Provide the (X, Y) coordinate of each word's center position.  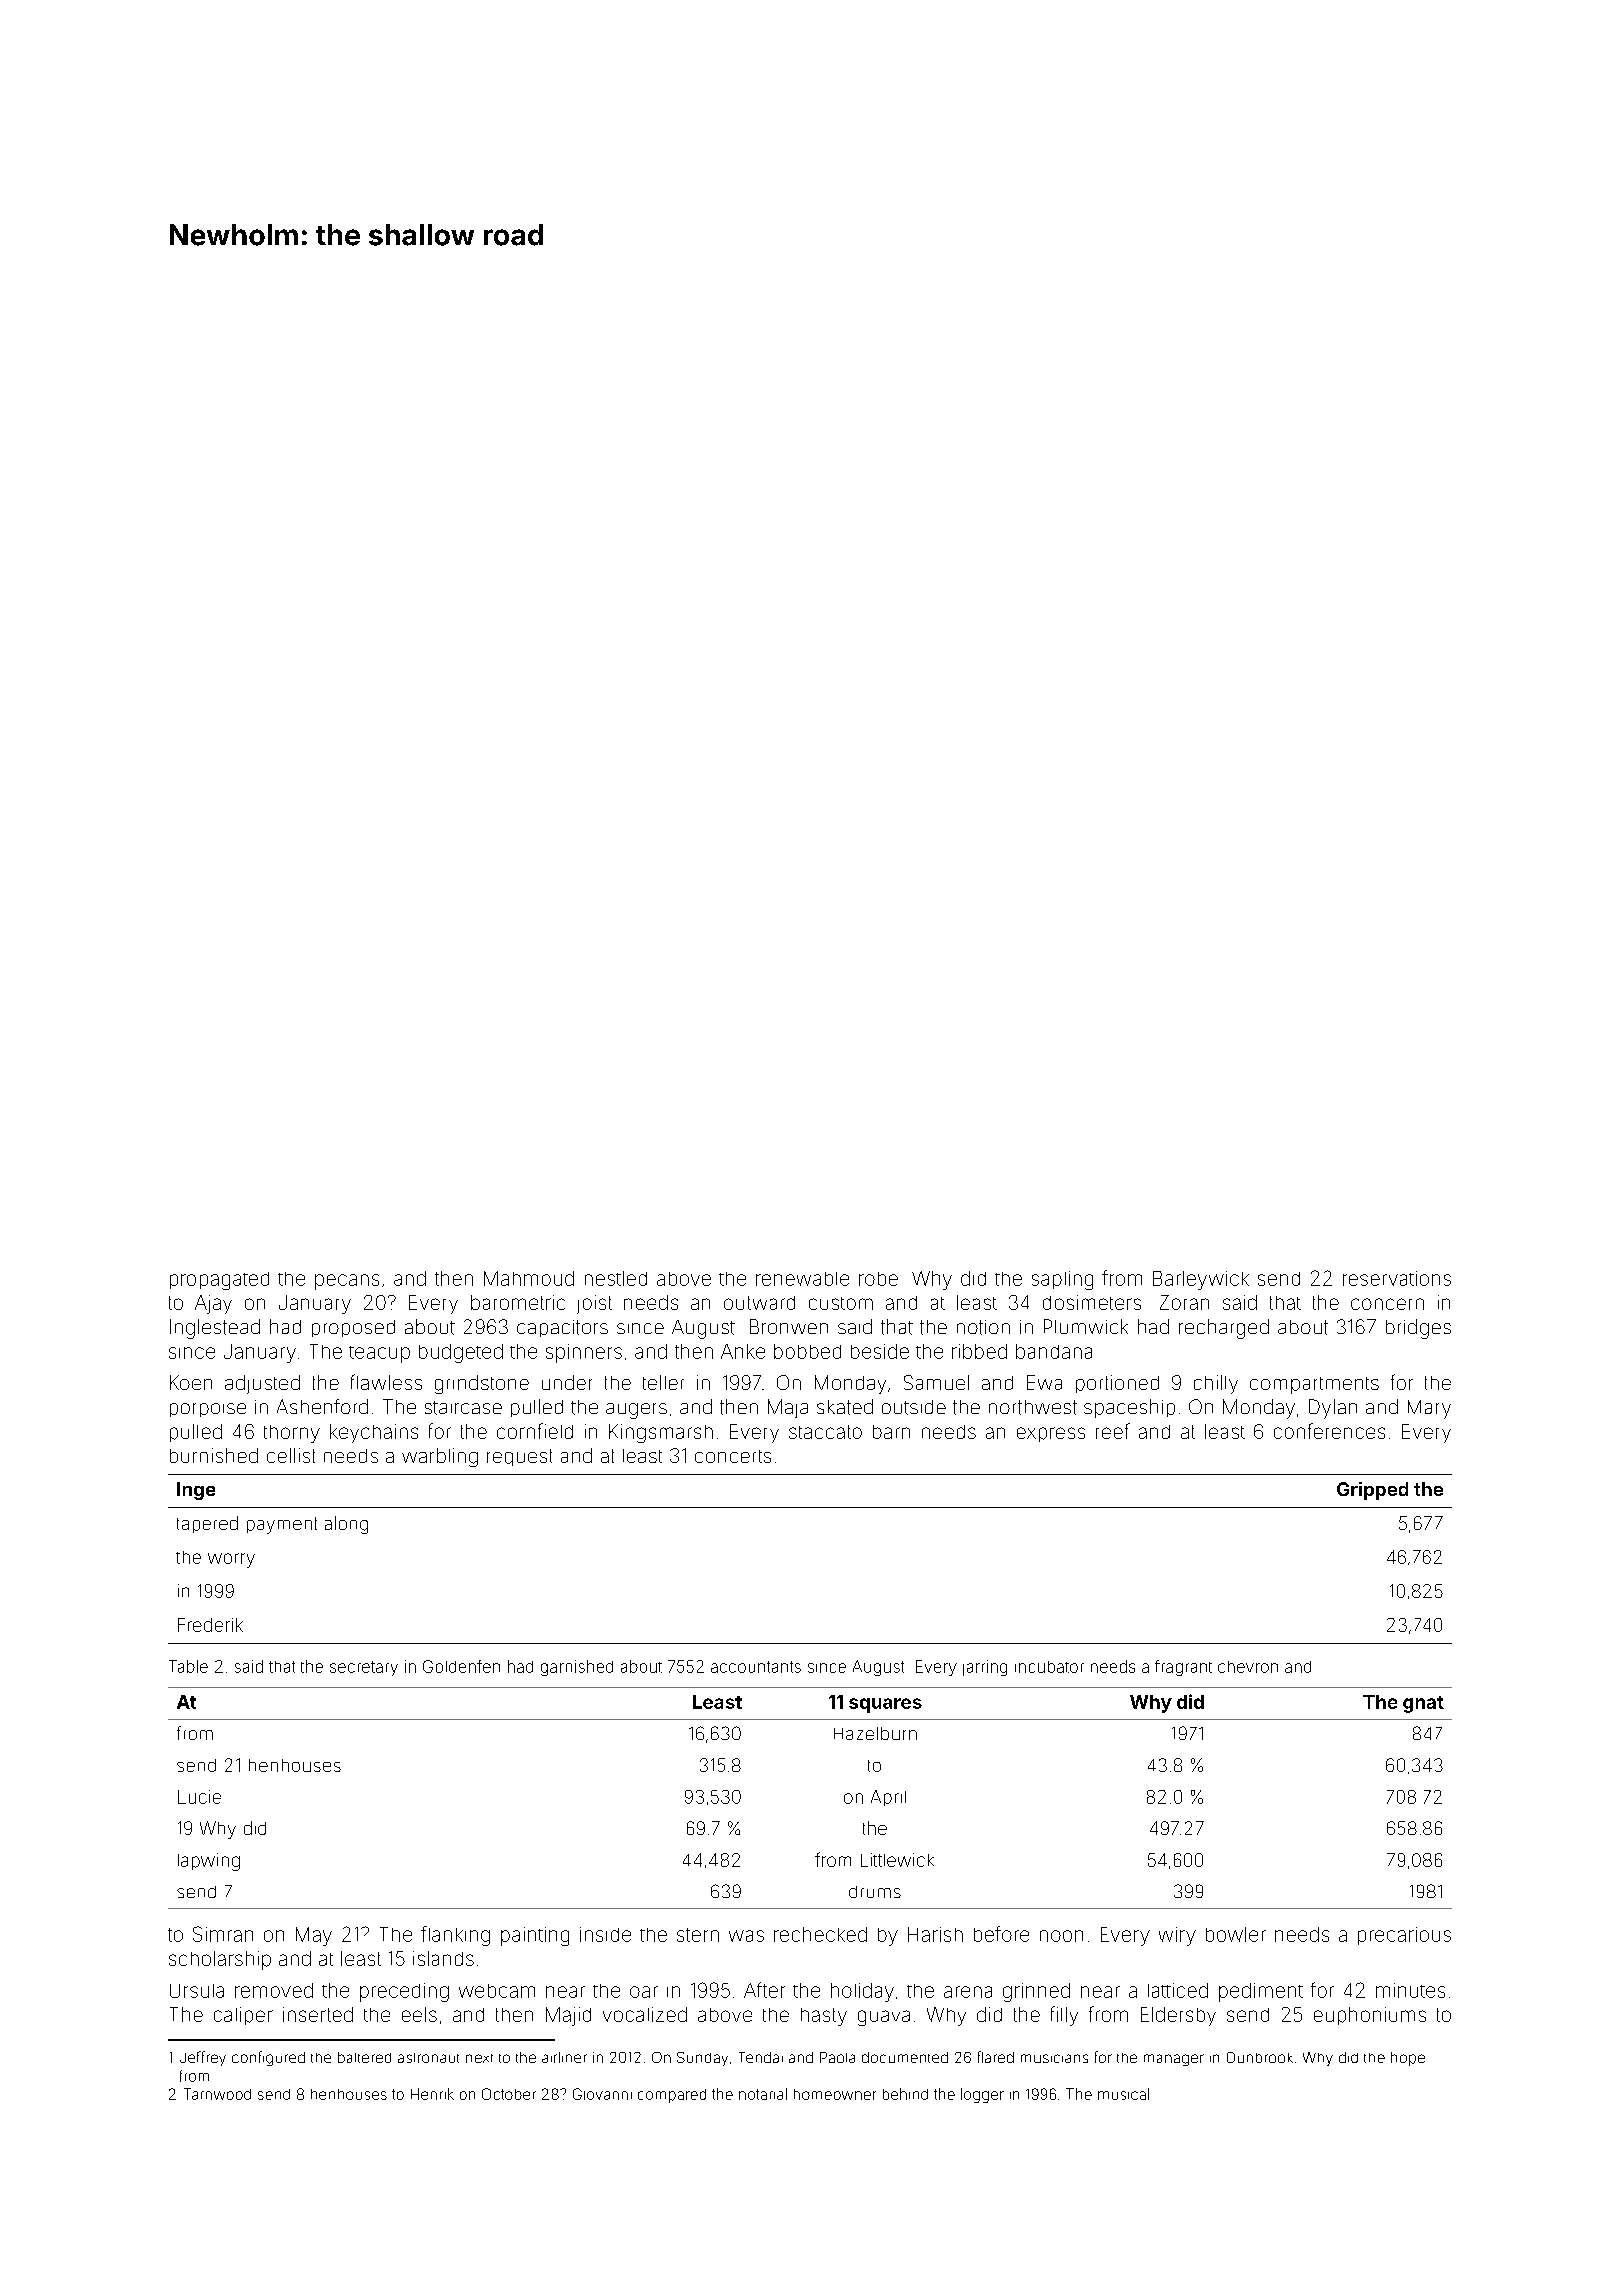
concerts (733, 1456)
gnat (1423, 1704)
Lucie (199, 1797)
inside (605, 1934)
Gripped (1372, 1491)
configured (268, 2058)
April (888, 1798)
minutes (1410, 1990)
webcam (497, 1991)
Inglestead (215, 1329)
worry (231, 1560)
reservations (1397, 1278)
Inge (196, 1491)
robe (878, 1279)
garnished (577, 1668)
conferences (1329, 1431)
